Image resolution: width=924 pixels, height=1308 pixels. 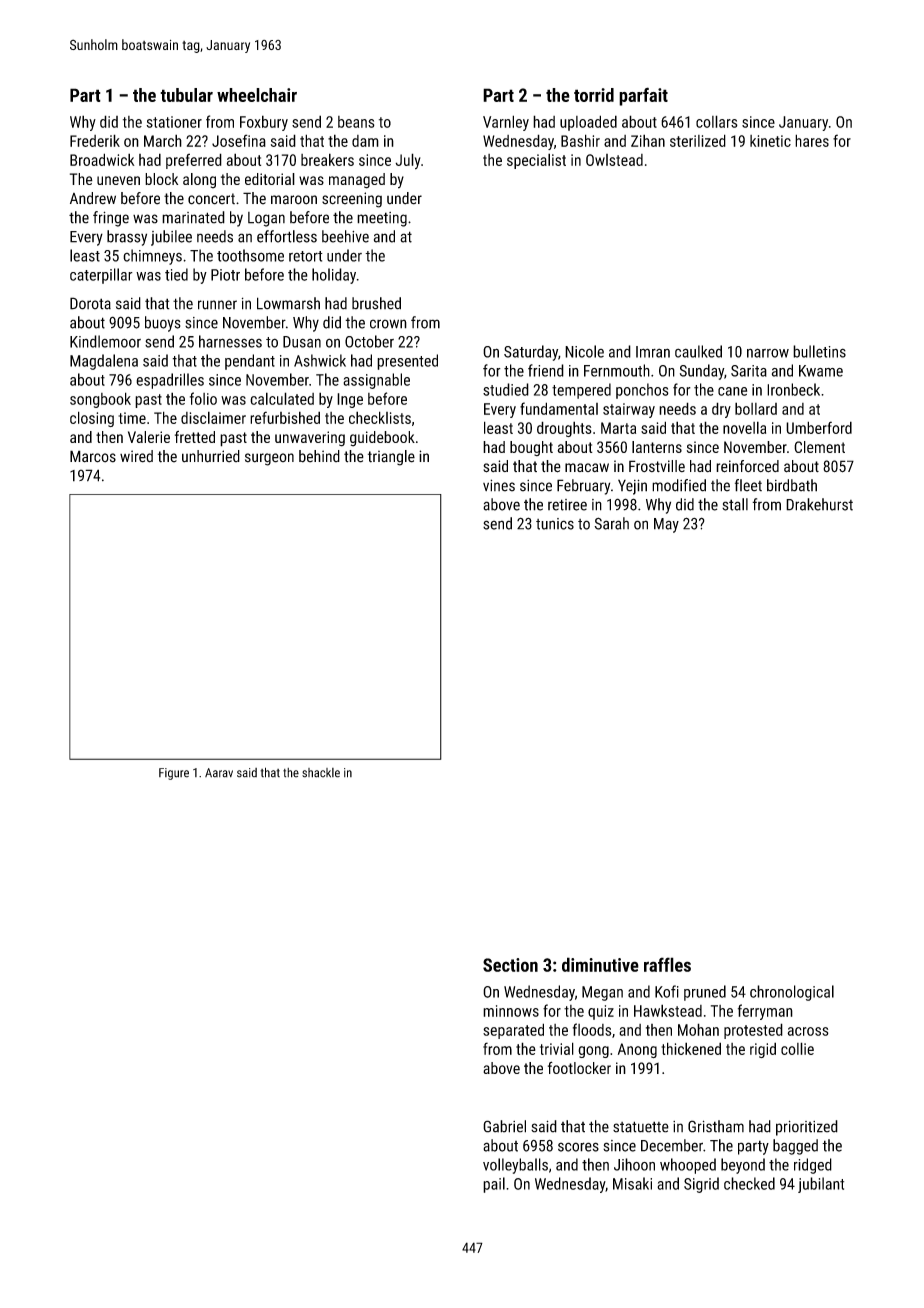 I want to click on Aarav, so click(x=219, y=773).
